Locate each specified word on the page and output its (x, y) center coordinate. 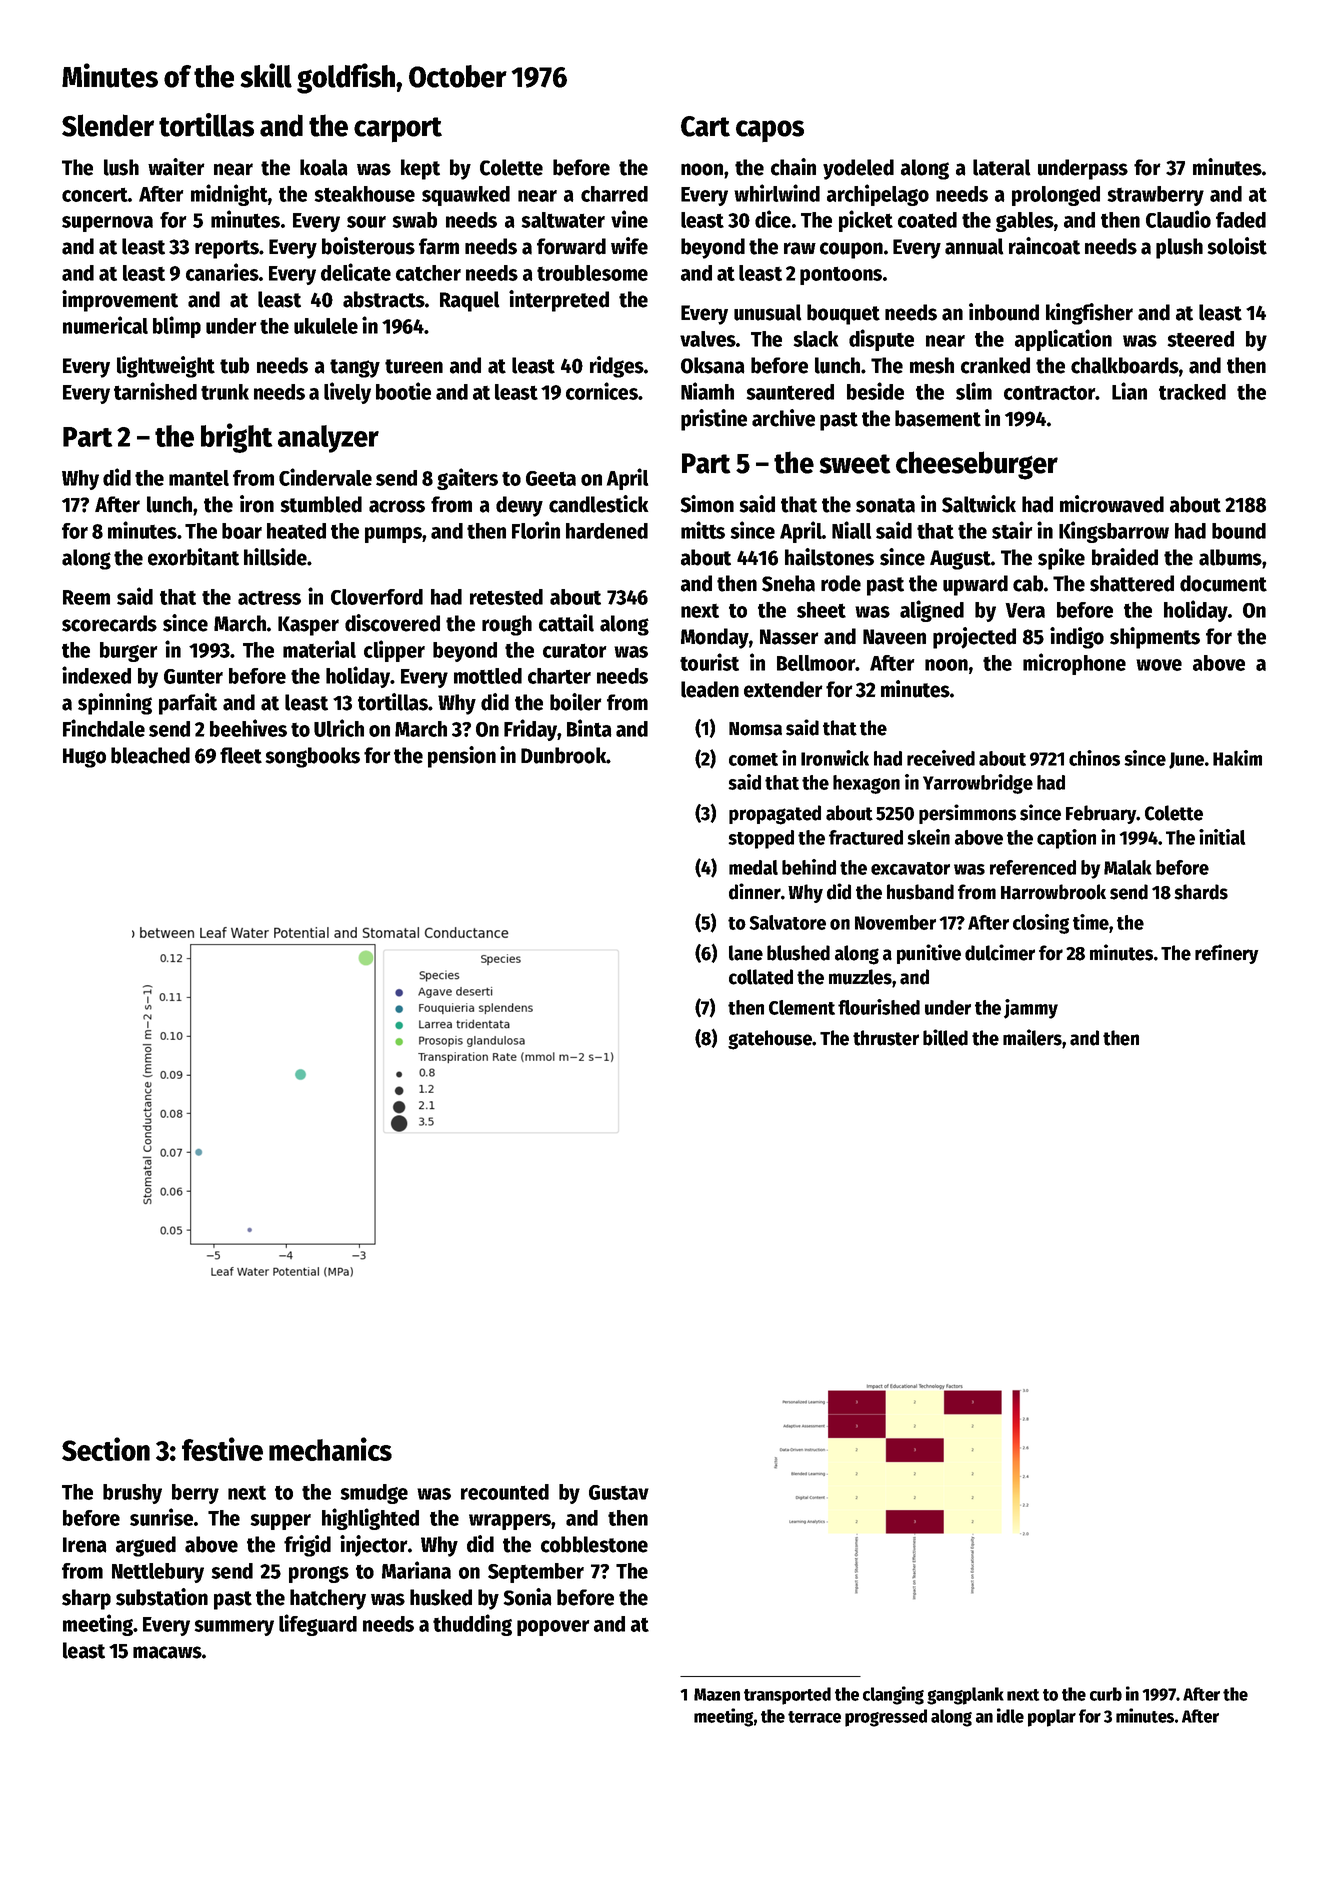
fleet (241, 755)
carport (398, 130)
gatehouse (770, 1040)
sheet (821, 610)
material (319, 649)
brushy (132, 1494)
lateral (1002, 167)
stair (1012, 530)
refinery (1227, 954)
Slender (108, 125)
